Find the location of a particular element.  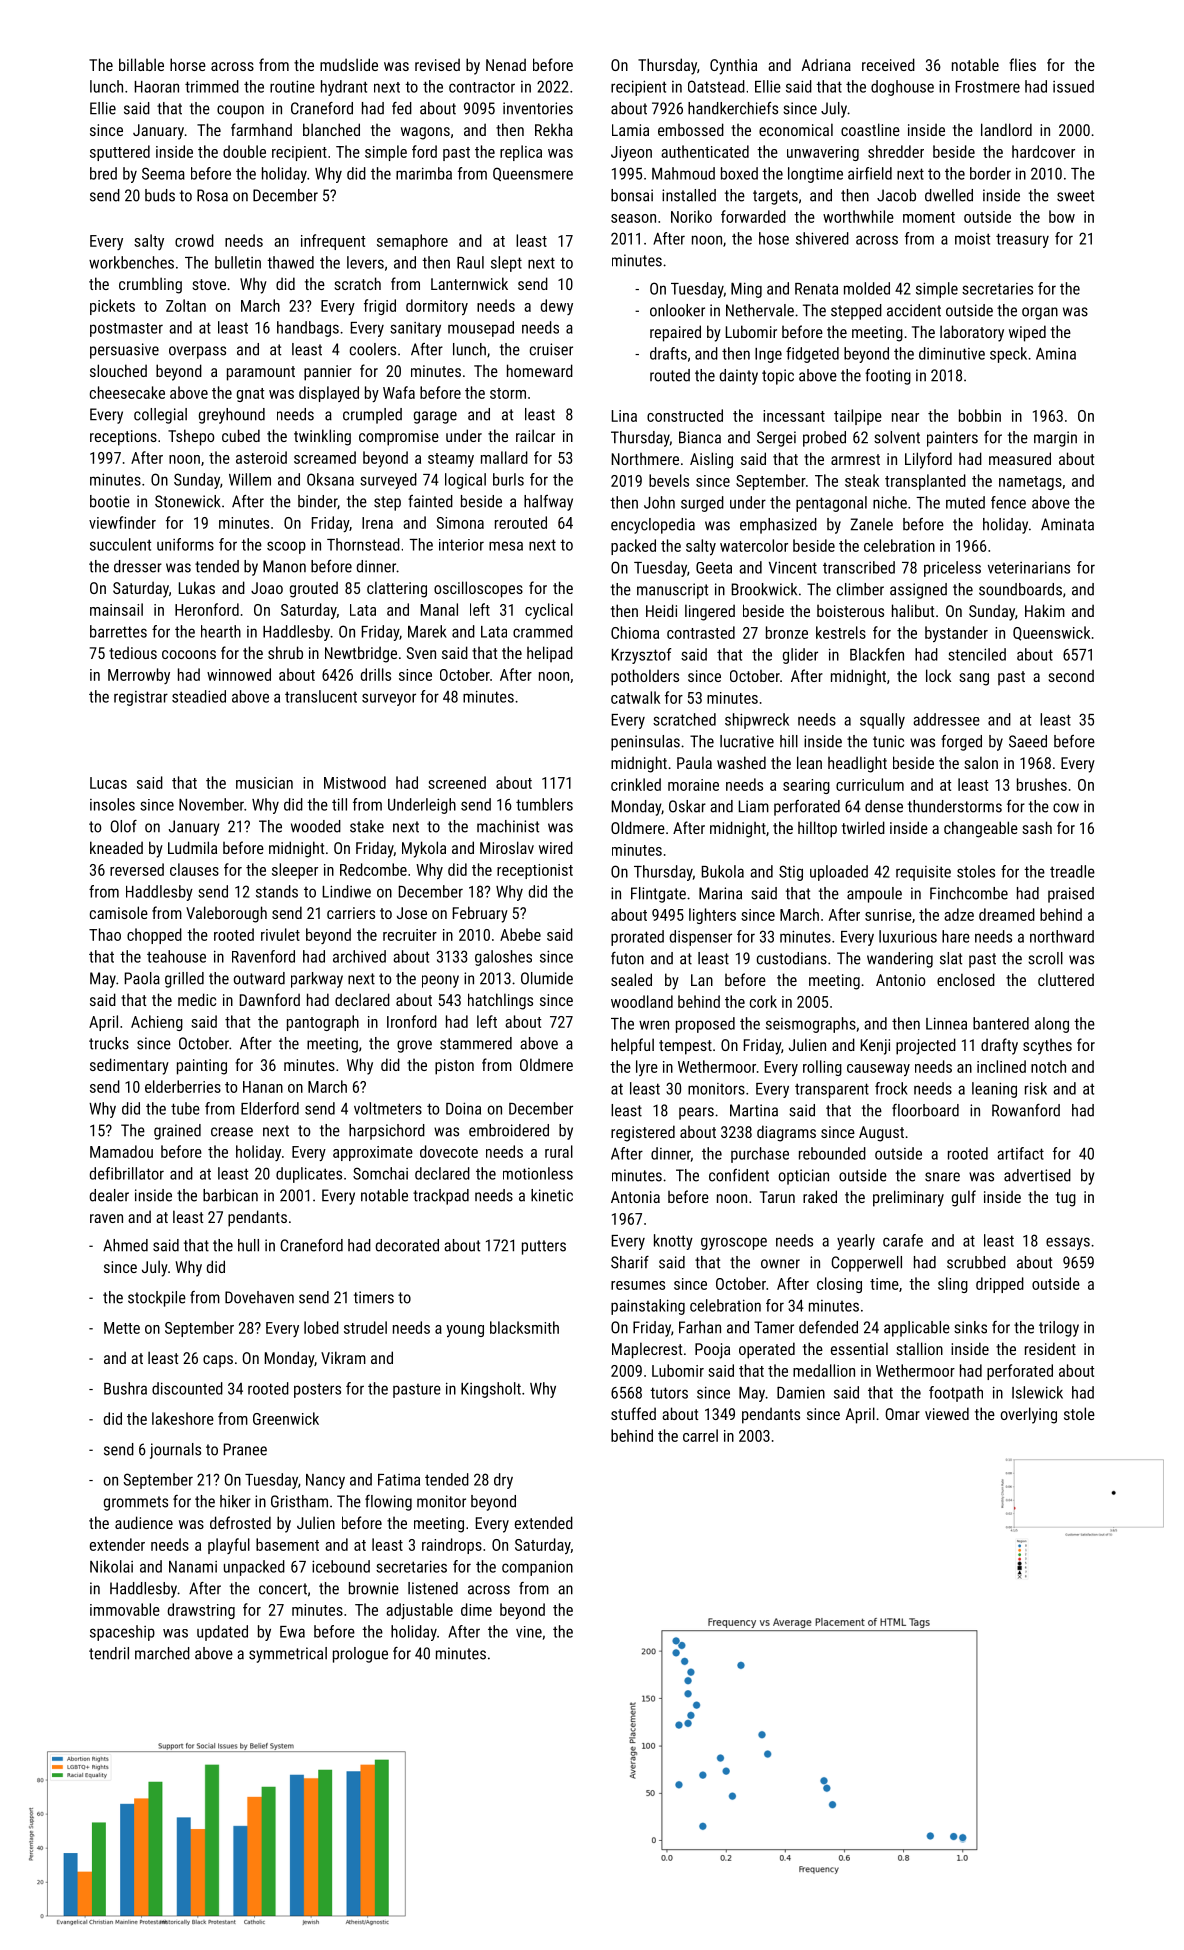

sleeper is located at coordinates (295, 871).
